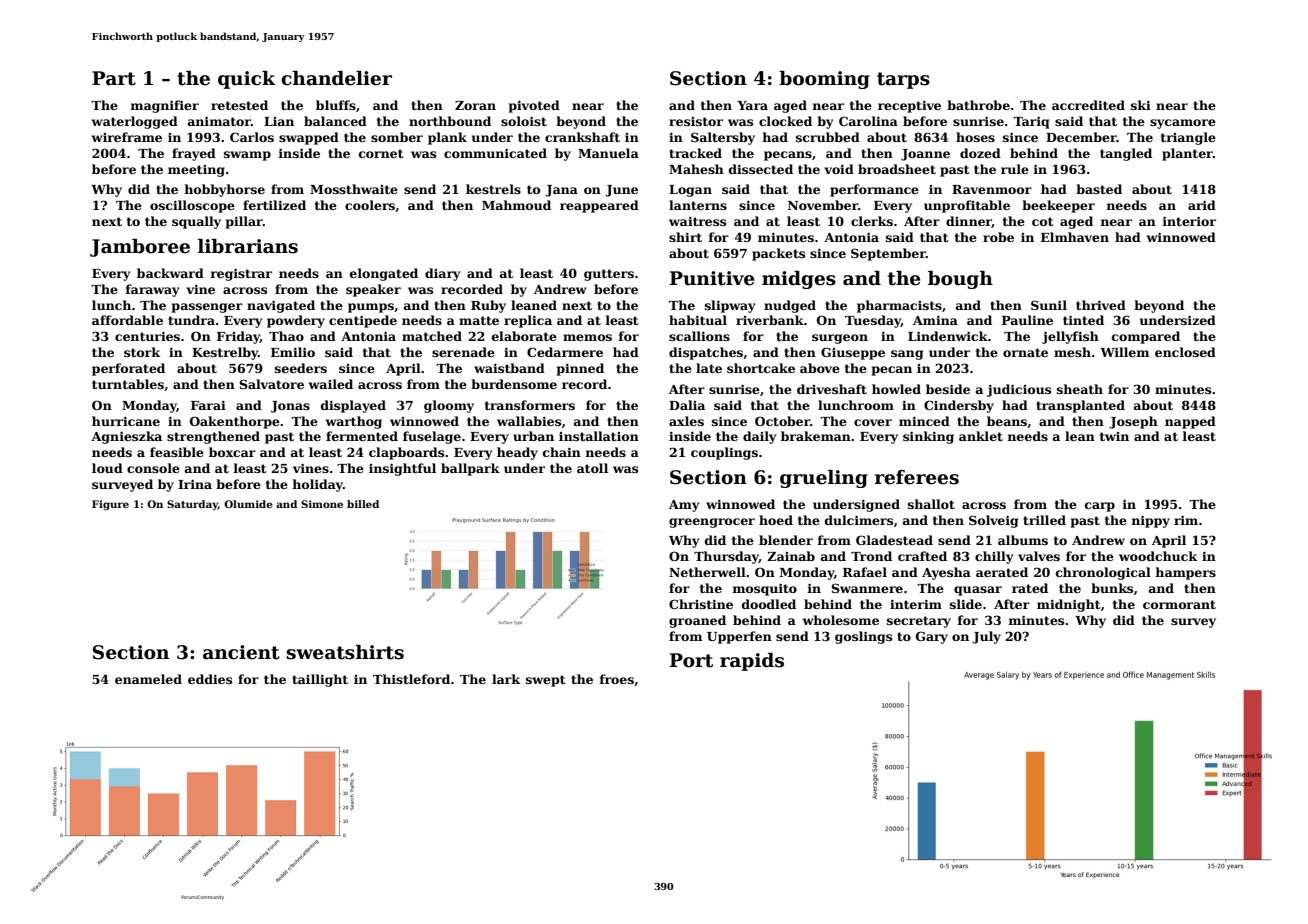  What do you see at coordinates (152, 290) in the screenshot?
I see `faraway` at bounding box center [152, 290].
